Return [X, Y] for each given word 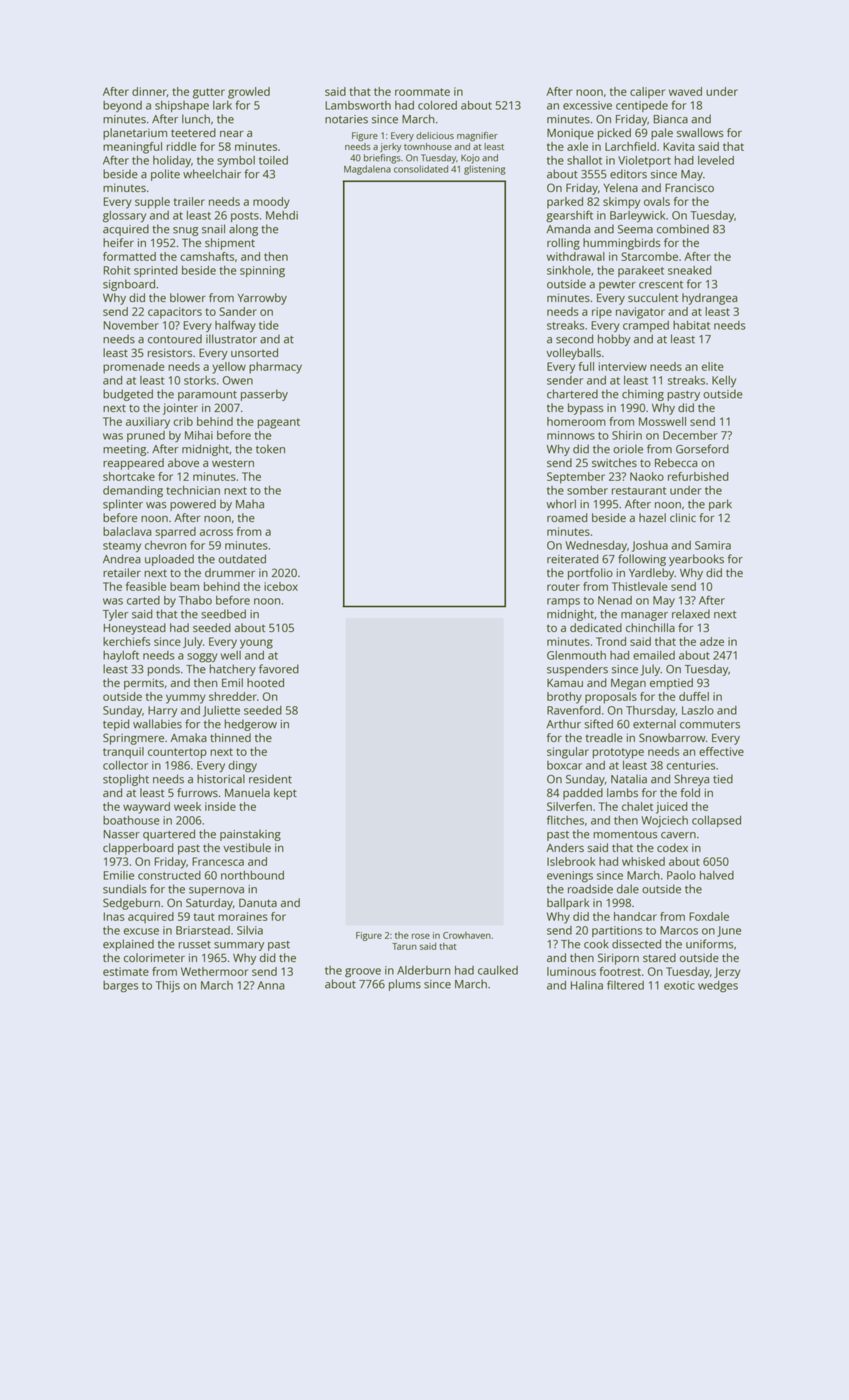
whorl [561, 504]
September [576, 478]
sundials [125, 889]
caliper [647, 93]
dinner [149, 91]
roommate [422, 92]
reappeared [133, 464]
